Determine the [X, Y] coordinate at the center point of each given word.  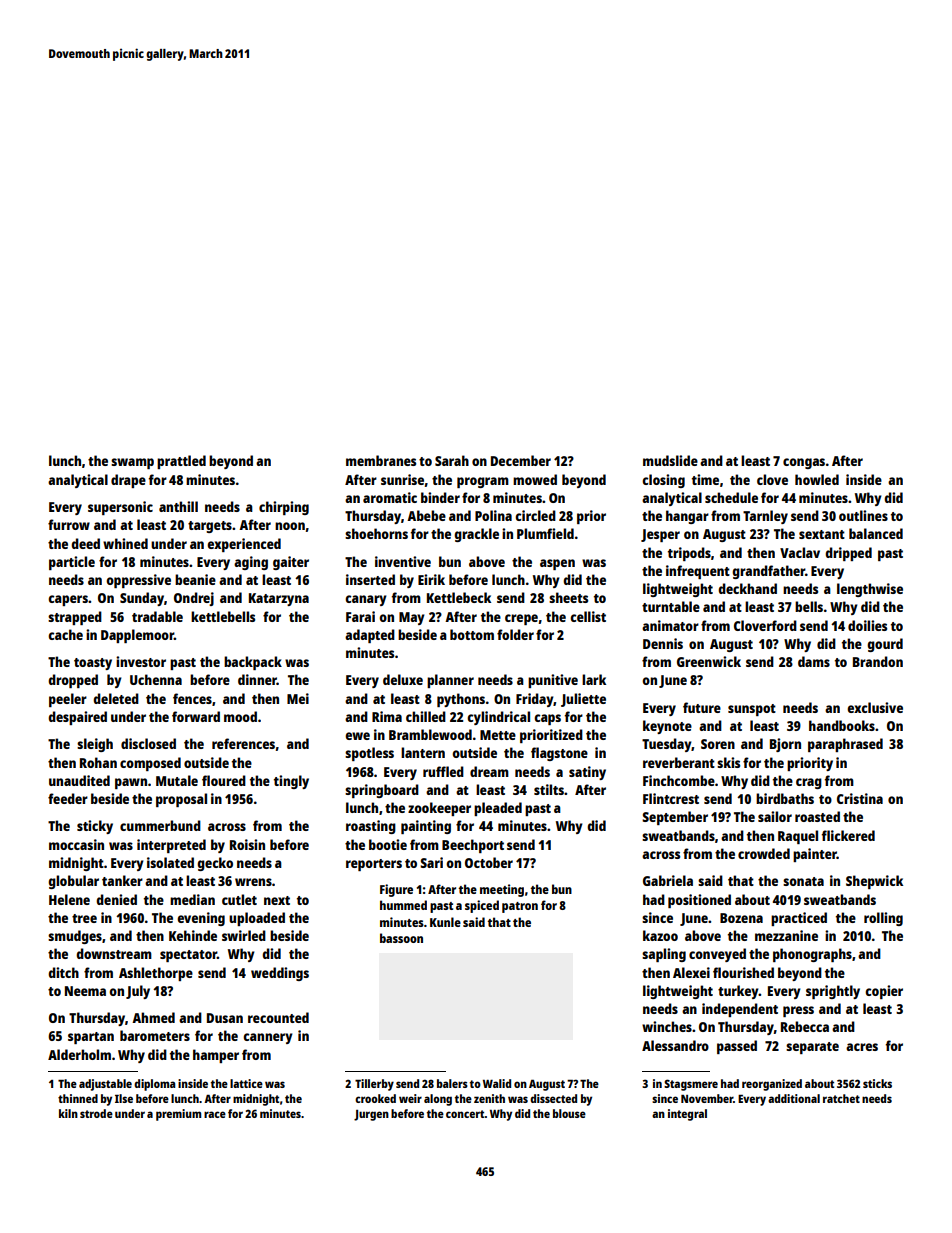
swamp [132, 463]
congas [804, 463]
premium [178, 1115]
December [521, 460]
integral [687, 1115]
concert [465, 1114]
